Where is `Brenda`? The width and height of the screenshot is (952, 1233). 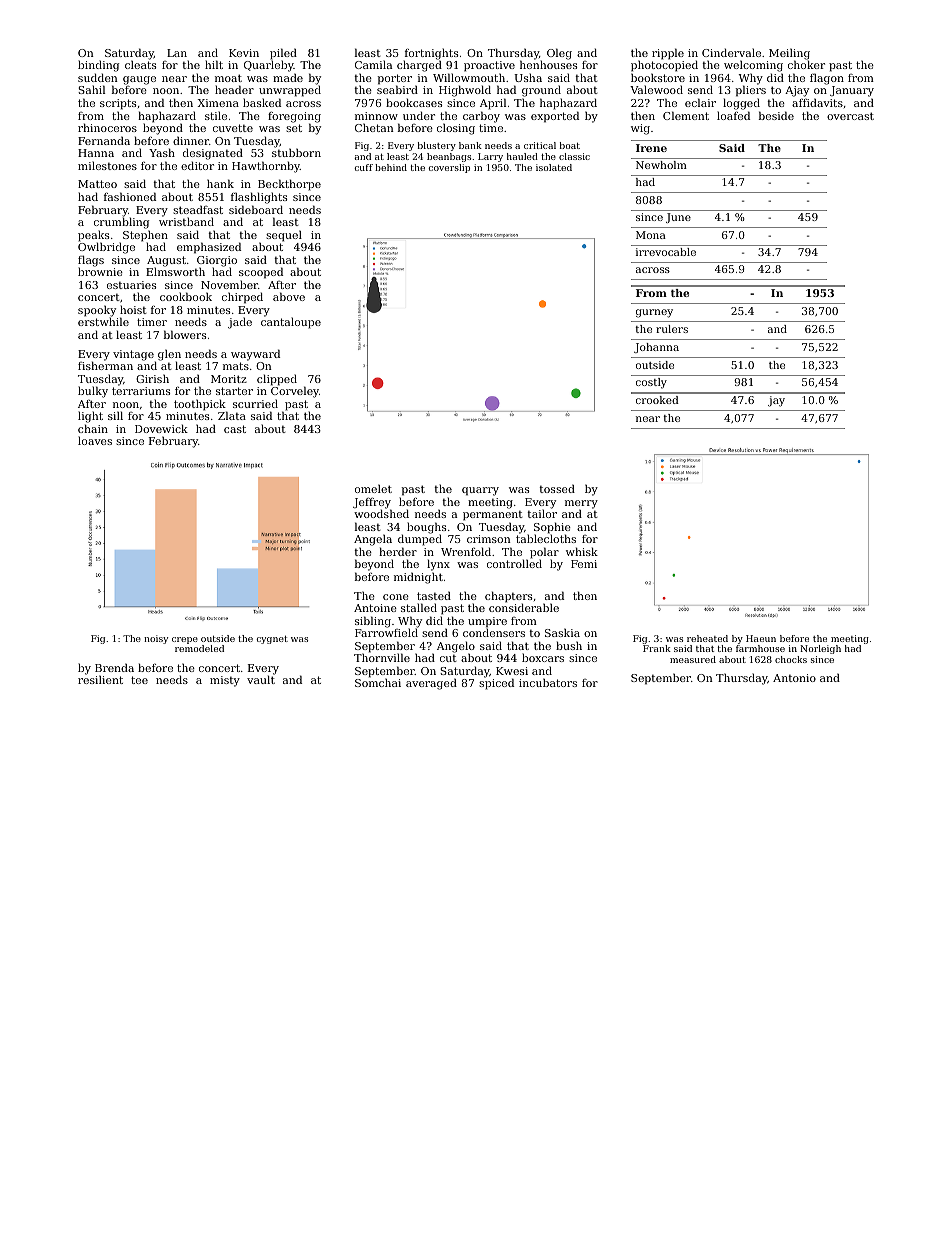
Brenda is located at coordinates (114, 667).
